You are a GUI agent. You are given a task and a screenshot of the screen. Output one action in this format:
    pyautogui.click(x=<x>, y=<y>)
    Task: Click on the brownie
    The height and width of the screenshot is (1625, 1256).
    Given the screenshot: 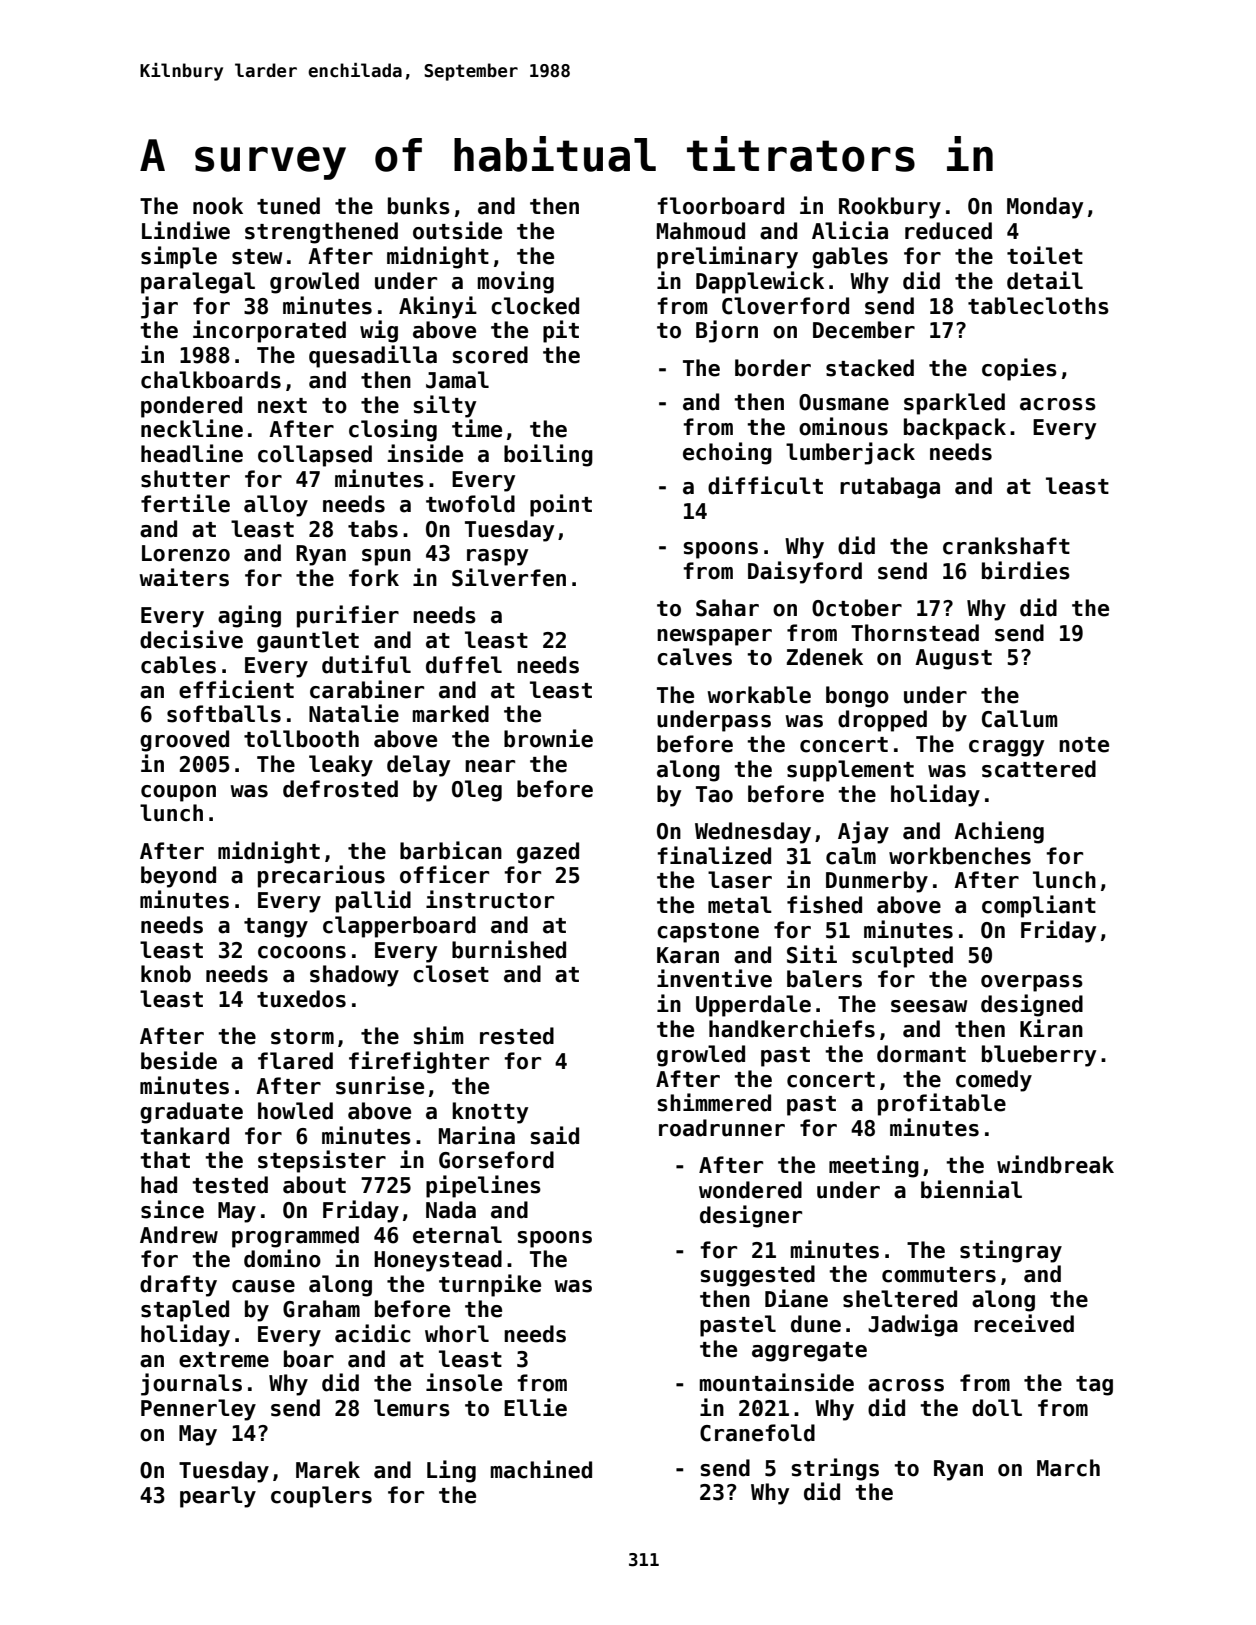 What is the action you would take?
    pyautogui.click(x=548, y=738)
